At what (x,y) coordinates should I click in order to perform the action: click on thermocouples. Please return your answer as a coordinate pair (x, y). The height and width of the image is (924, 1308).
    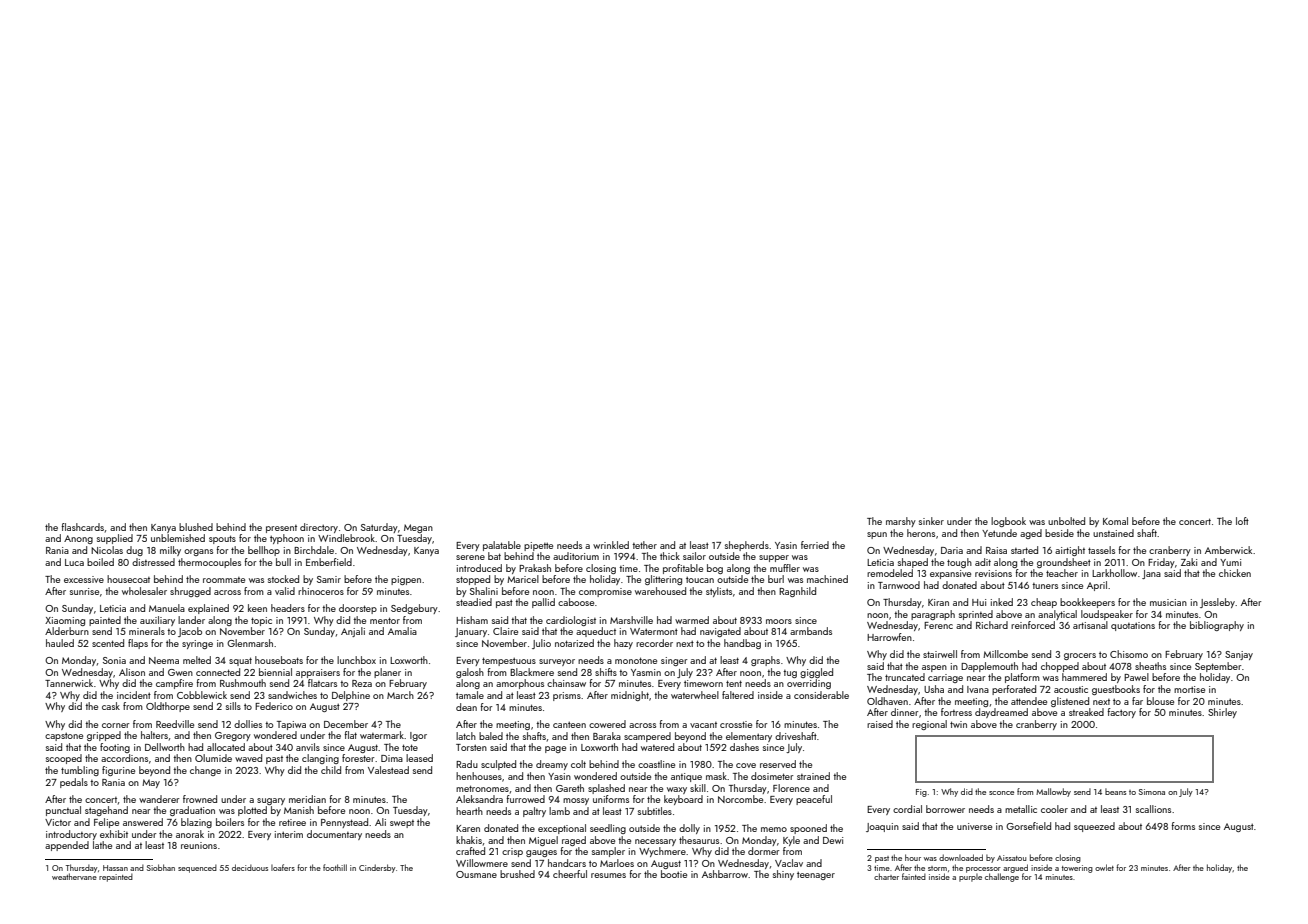
    Looking at the image, I should click on (209, 563).
